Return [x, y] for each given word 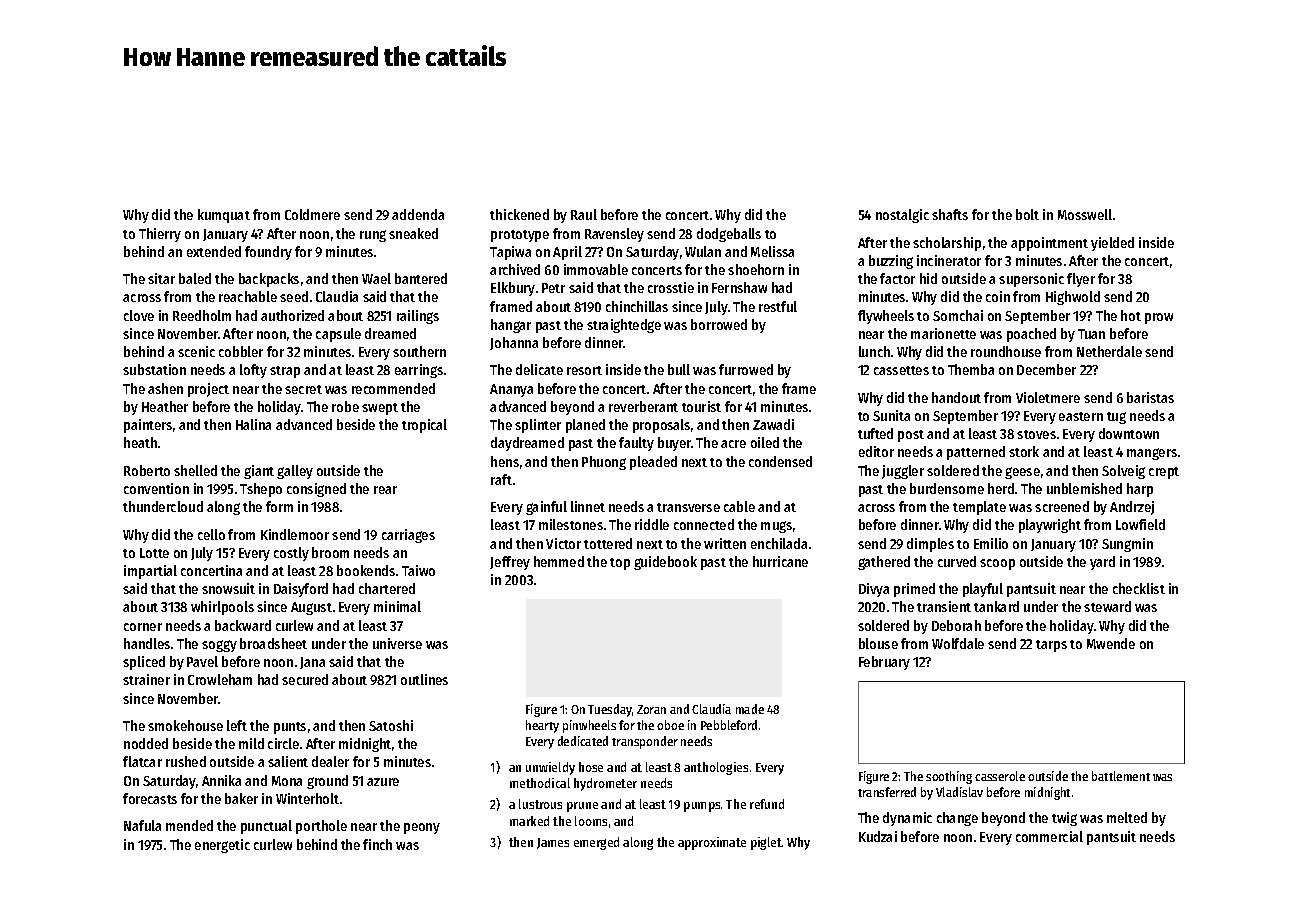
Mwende [1111, 643]
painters [148, 426]
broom [330, 552]
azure [383, 782]
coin [998, 296]
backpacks [269, 280]
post [911, 436]
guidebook [665, 563]
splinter [538, 426]
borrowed [719, 324]
